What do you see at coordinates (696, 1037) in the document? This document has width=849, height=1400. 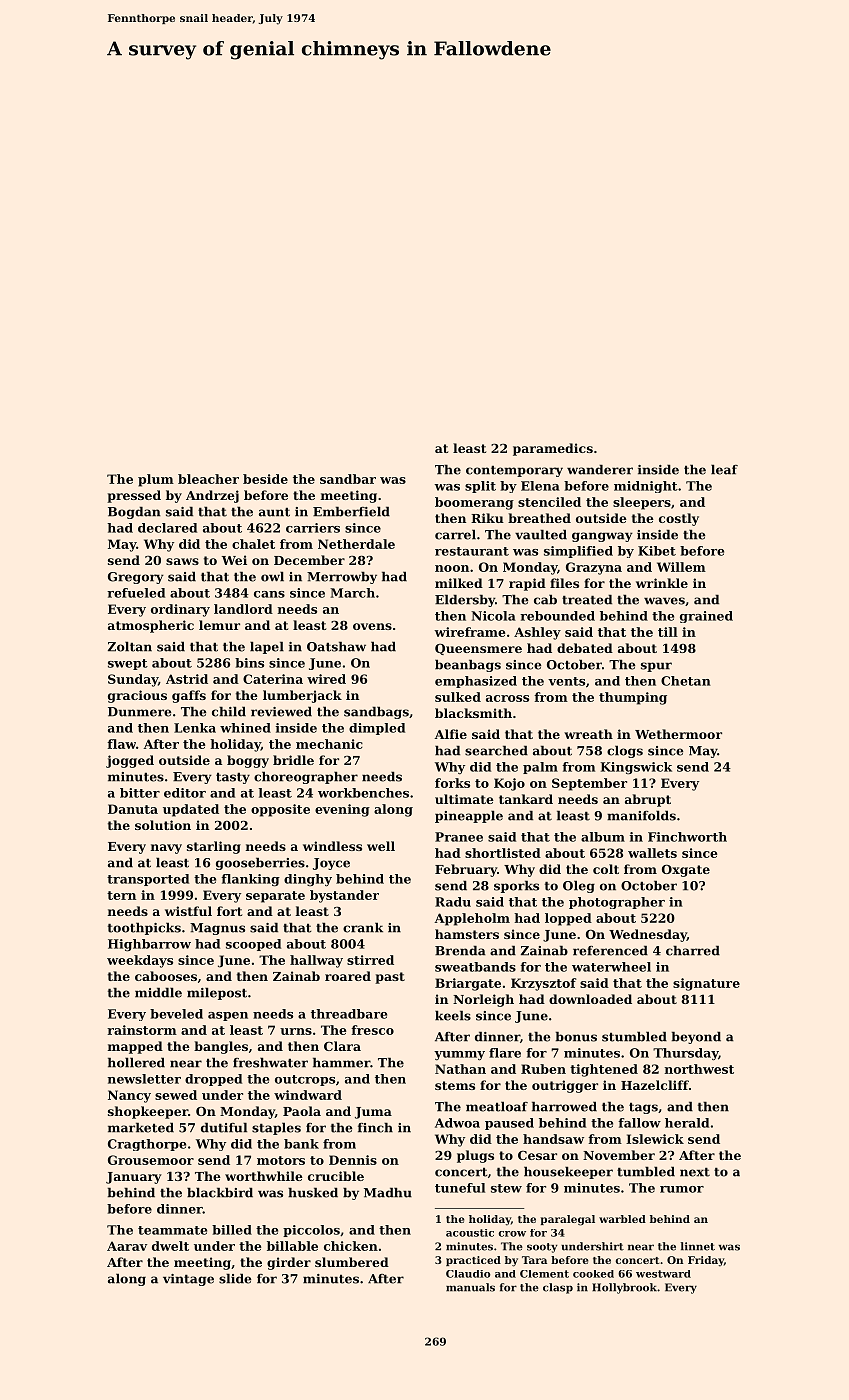 I see `beyond` at bounding box center [696, 1037].
